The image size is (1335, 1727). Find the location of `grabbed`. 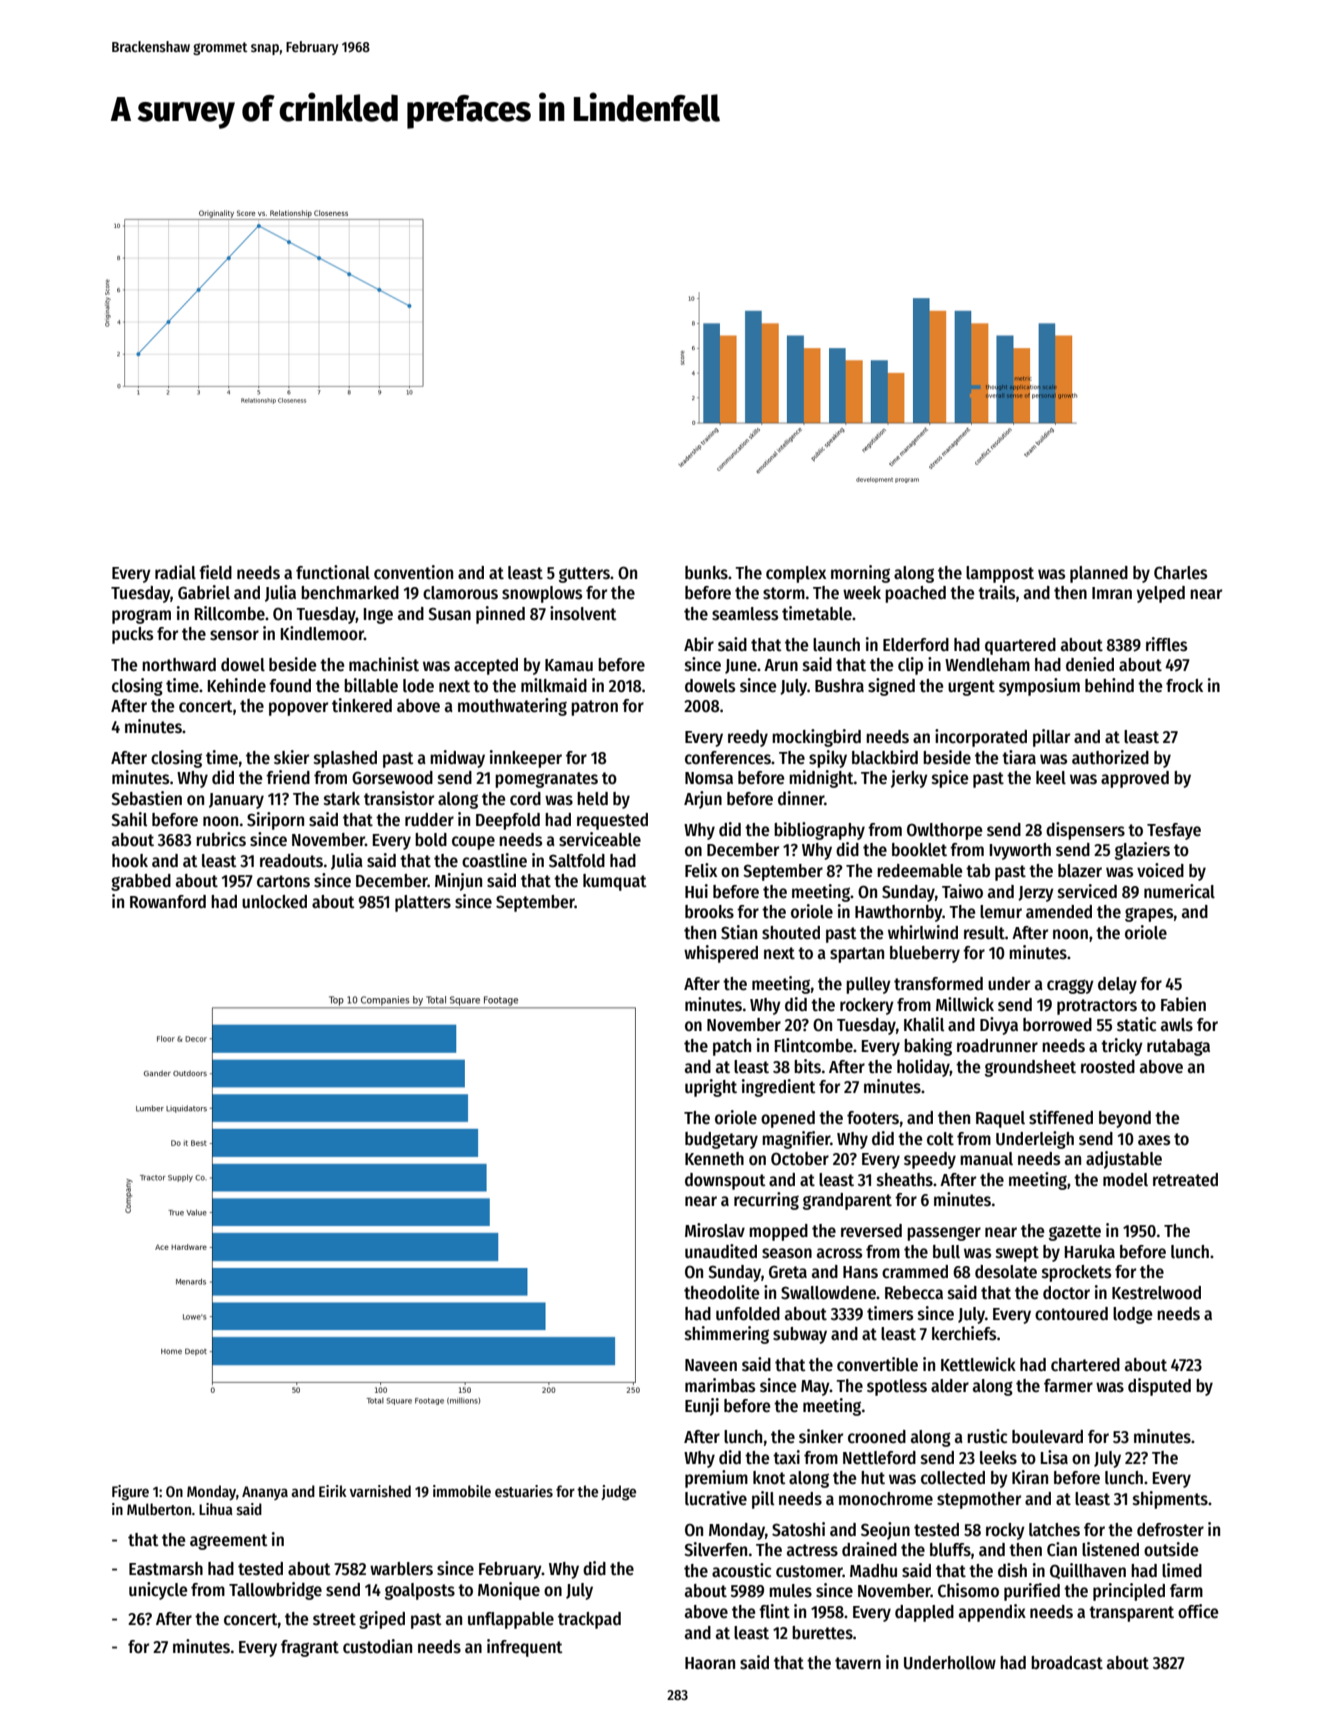

grabbed is located at coordinates (141, 882).
